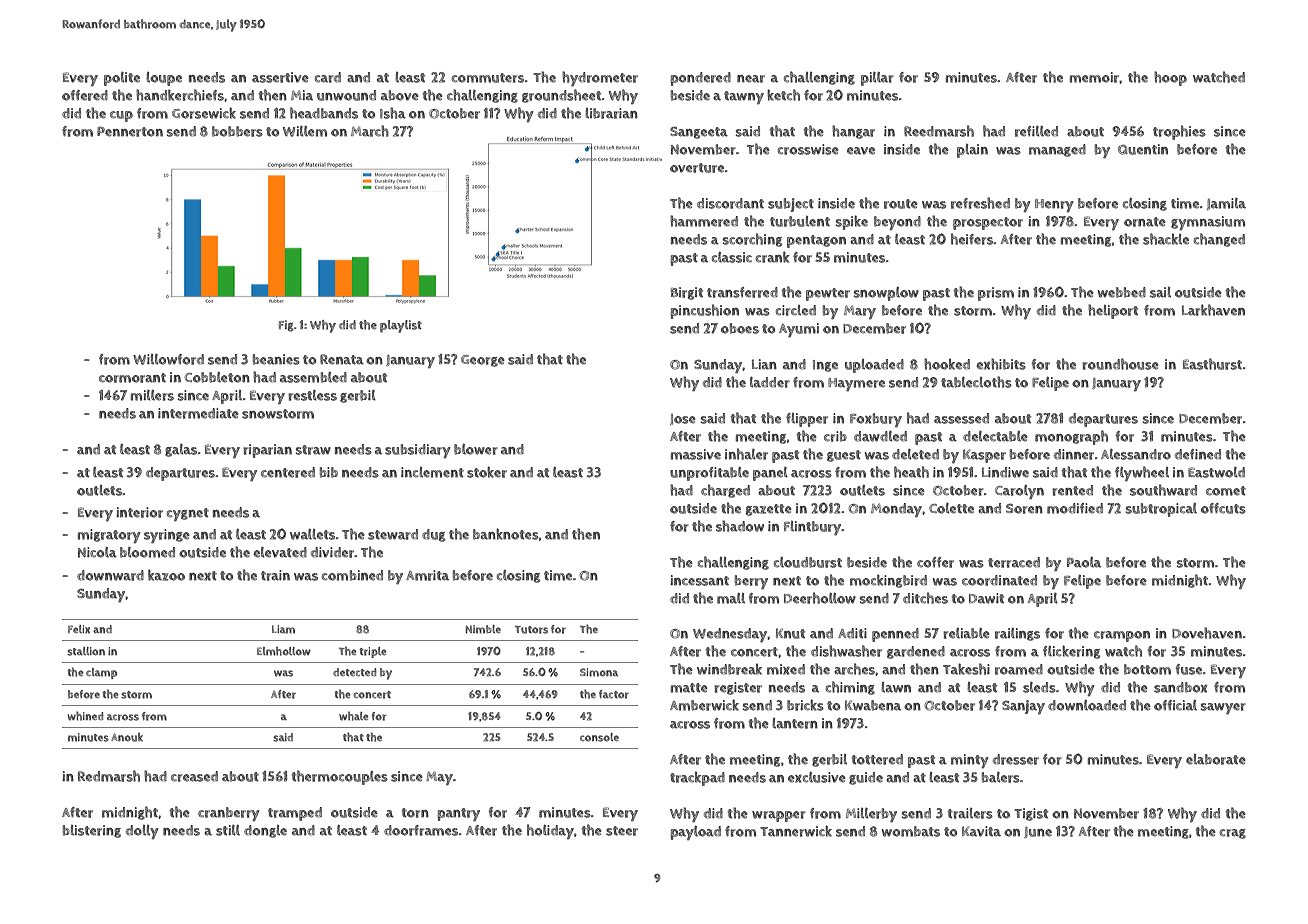  I want to click on hoop, so click(1170, 78).
